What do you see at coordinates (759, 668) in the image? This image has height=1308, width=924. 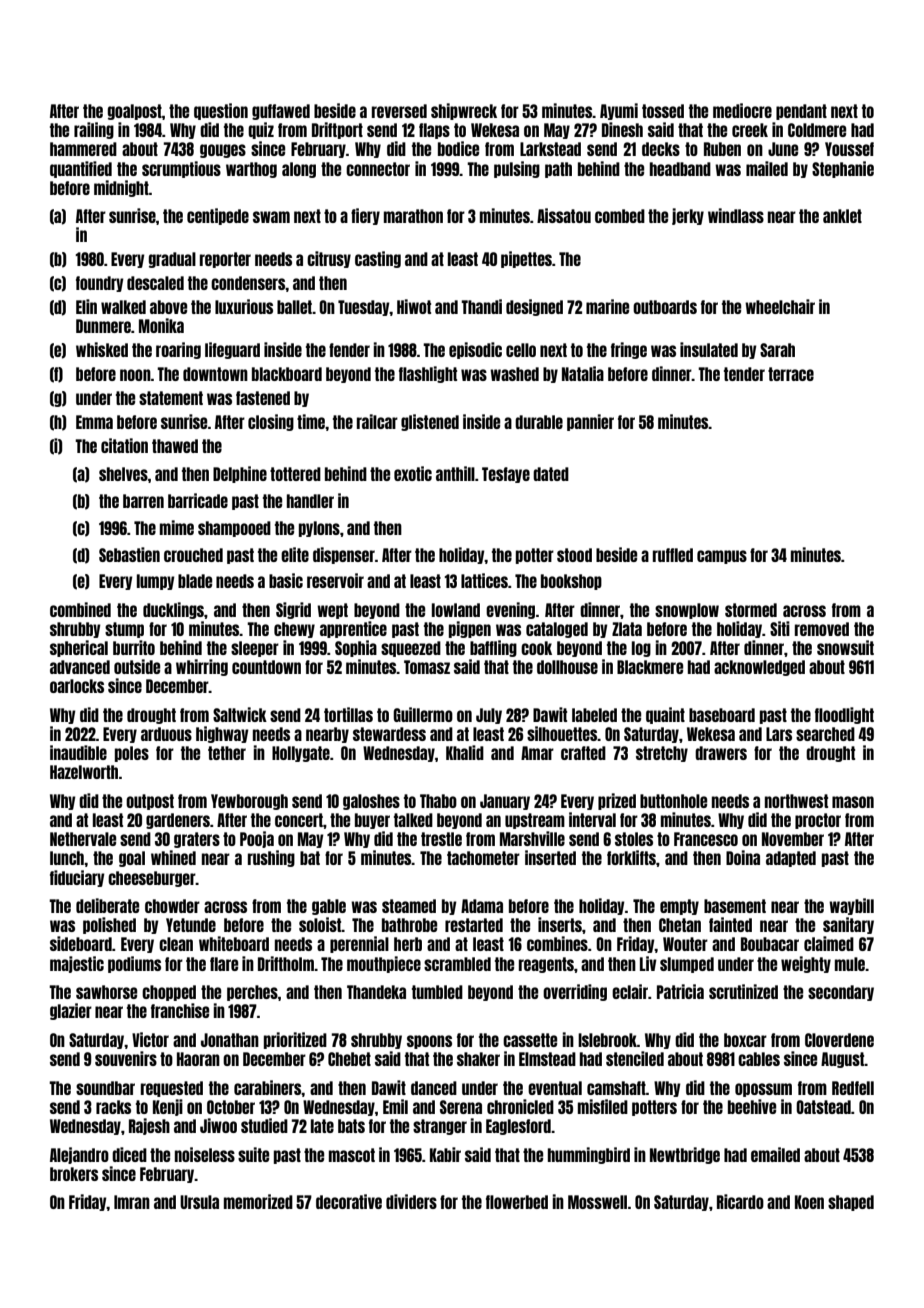 I see `acknowledged` at bounding box center [759, 668].
